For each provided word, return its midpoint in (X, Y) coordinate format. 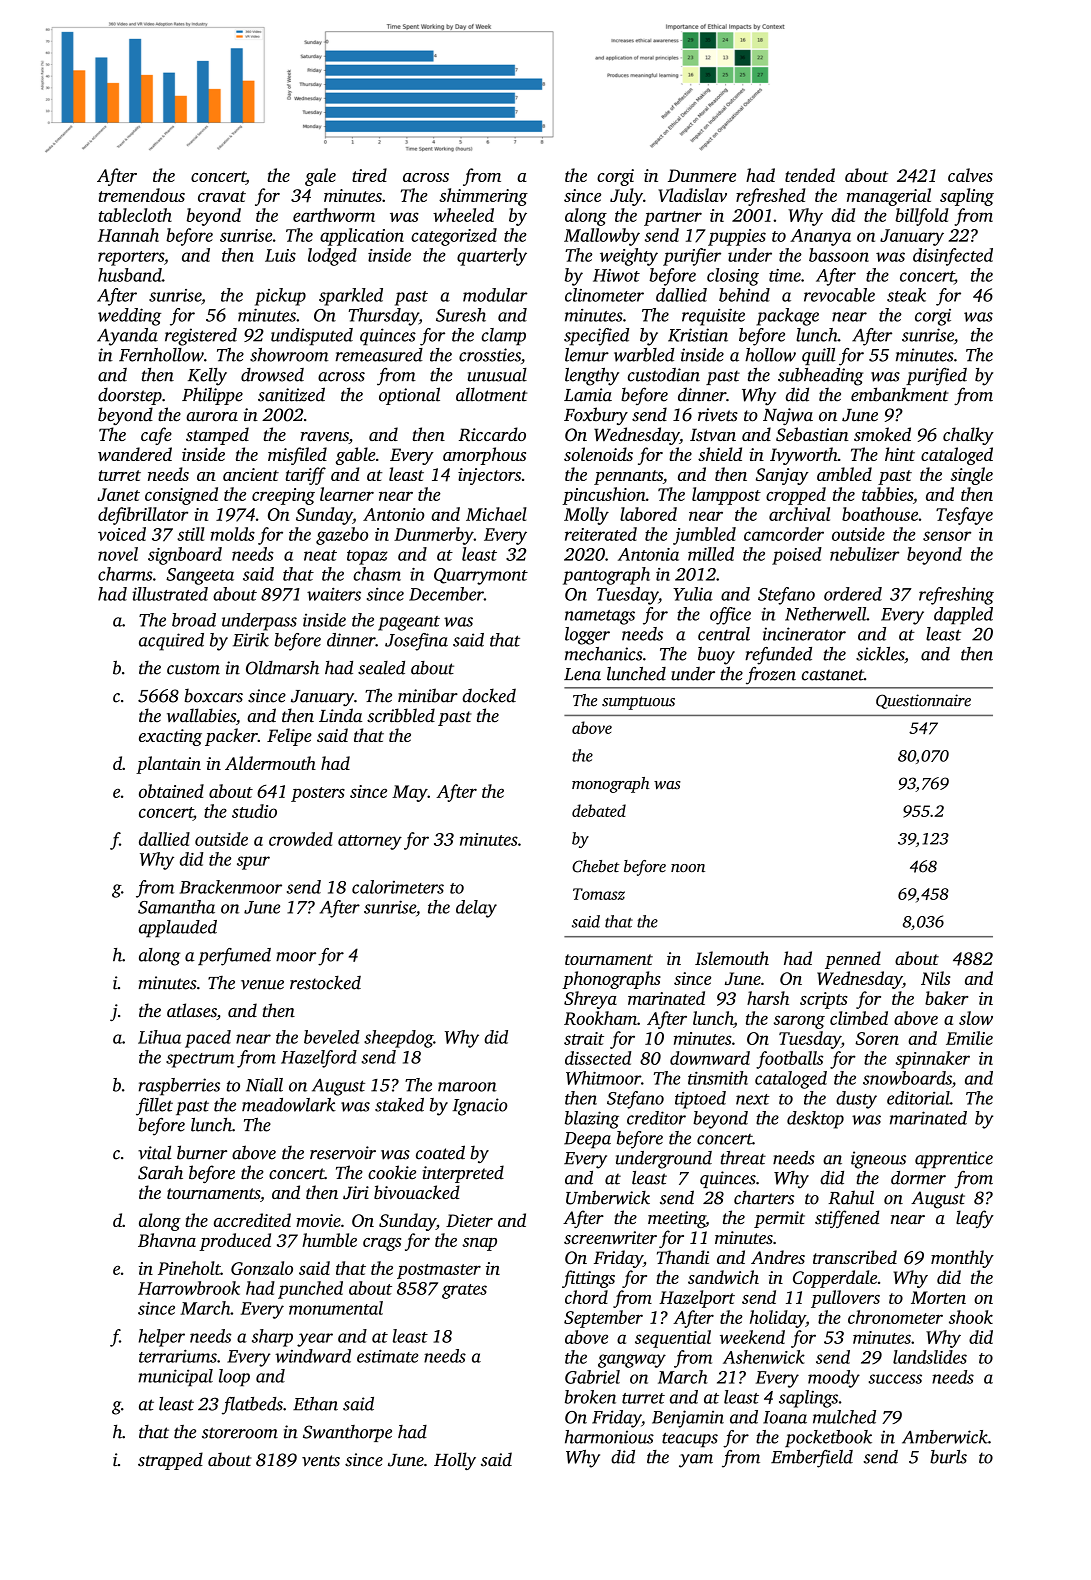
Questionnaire (923, 701)
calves (970, 175)
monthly (962, 1259)
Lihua (159, 1037)
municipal (176, 1378)
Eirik (251, 640)
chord (586, 1297)
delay (476, 909)
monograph (611, 785)
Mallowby (602, 237)
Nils (935, 978)
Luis (280, 255)
